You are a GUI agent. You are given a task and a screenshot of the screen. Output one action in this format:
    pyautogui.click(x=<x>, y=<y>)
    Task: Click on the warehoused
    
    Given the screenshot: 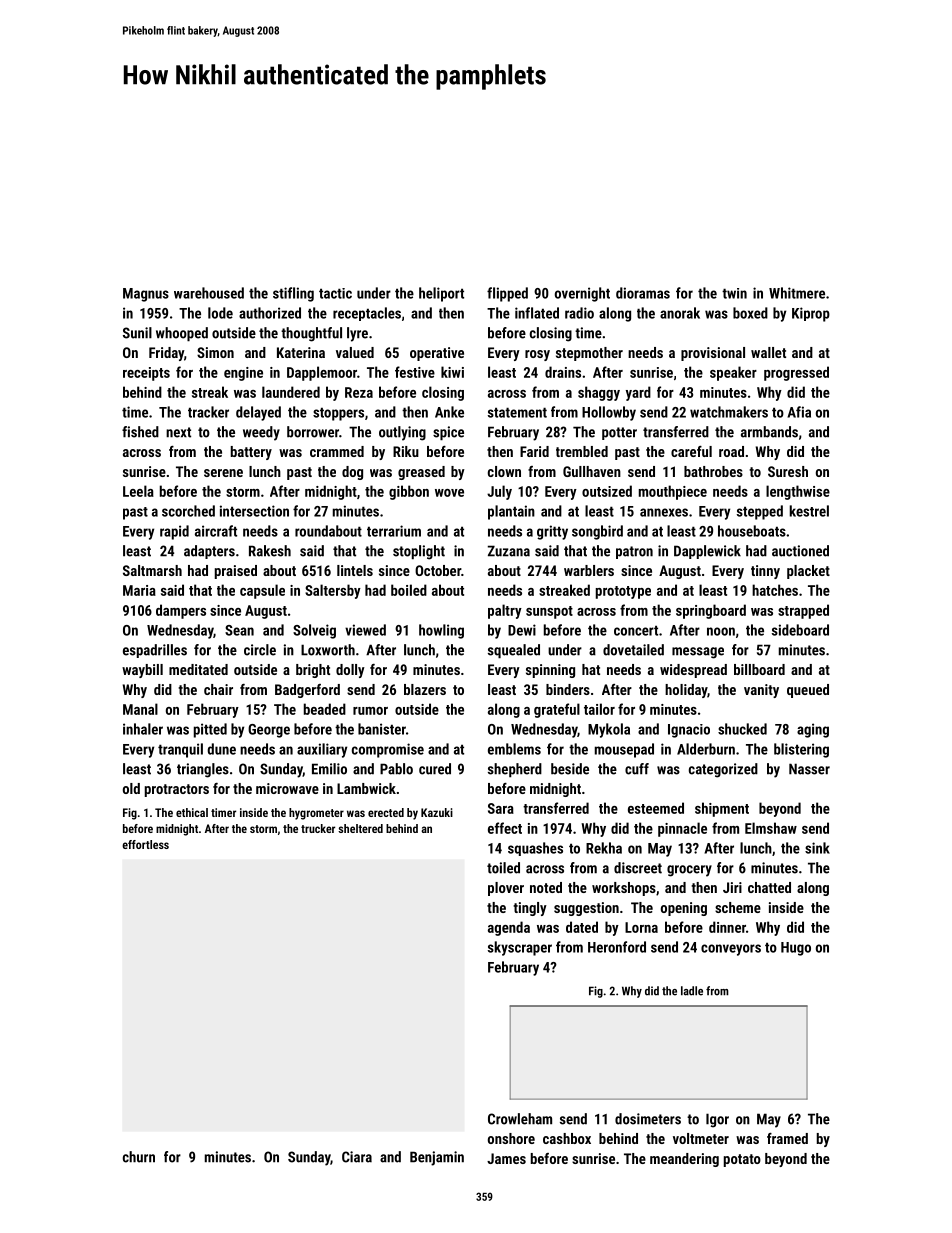 What is the action you would take?
    pyautogui.click(x=209, y=293)
